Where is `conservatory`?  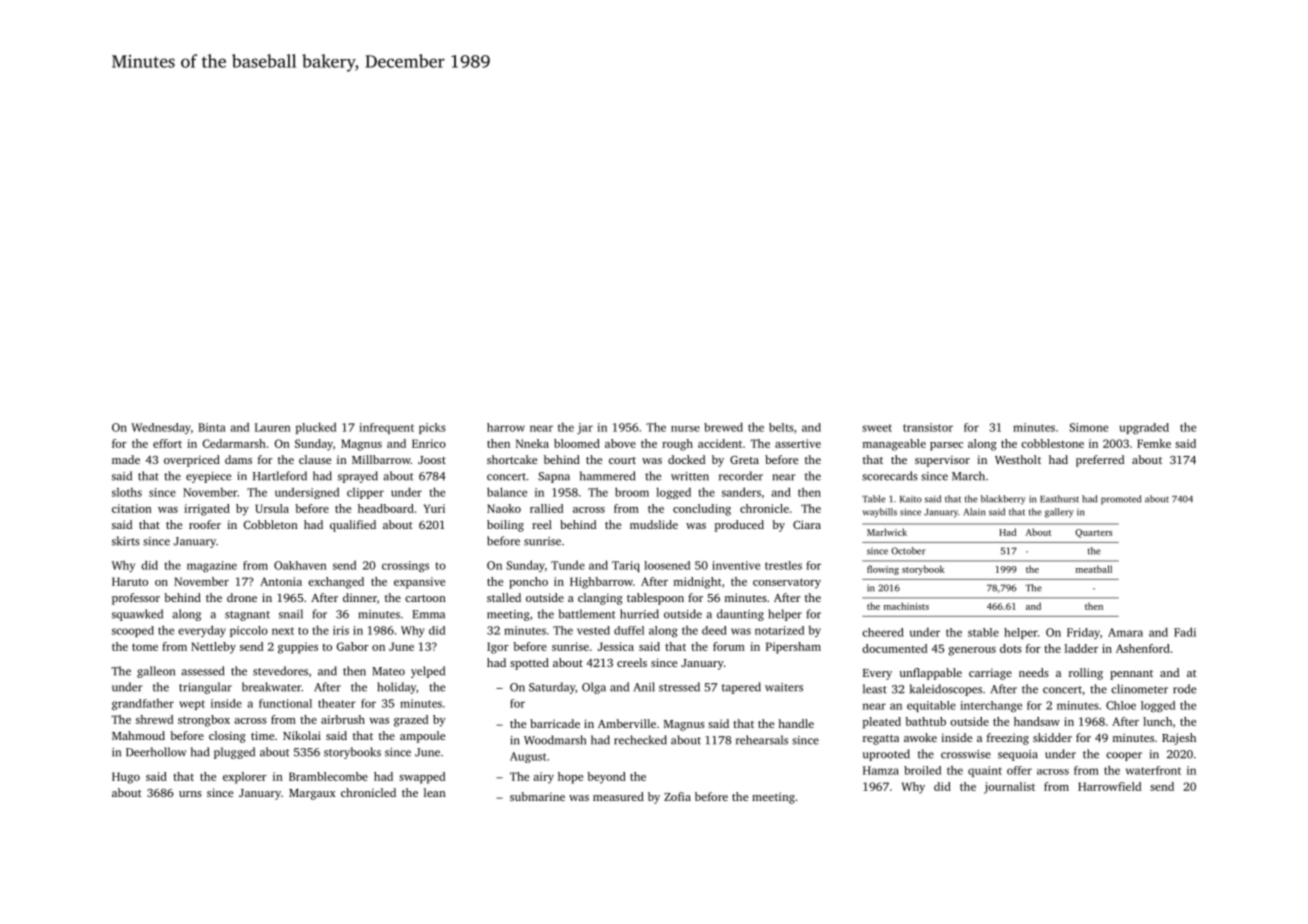
conservatory is located at coordinates (787, 583).
